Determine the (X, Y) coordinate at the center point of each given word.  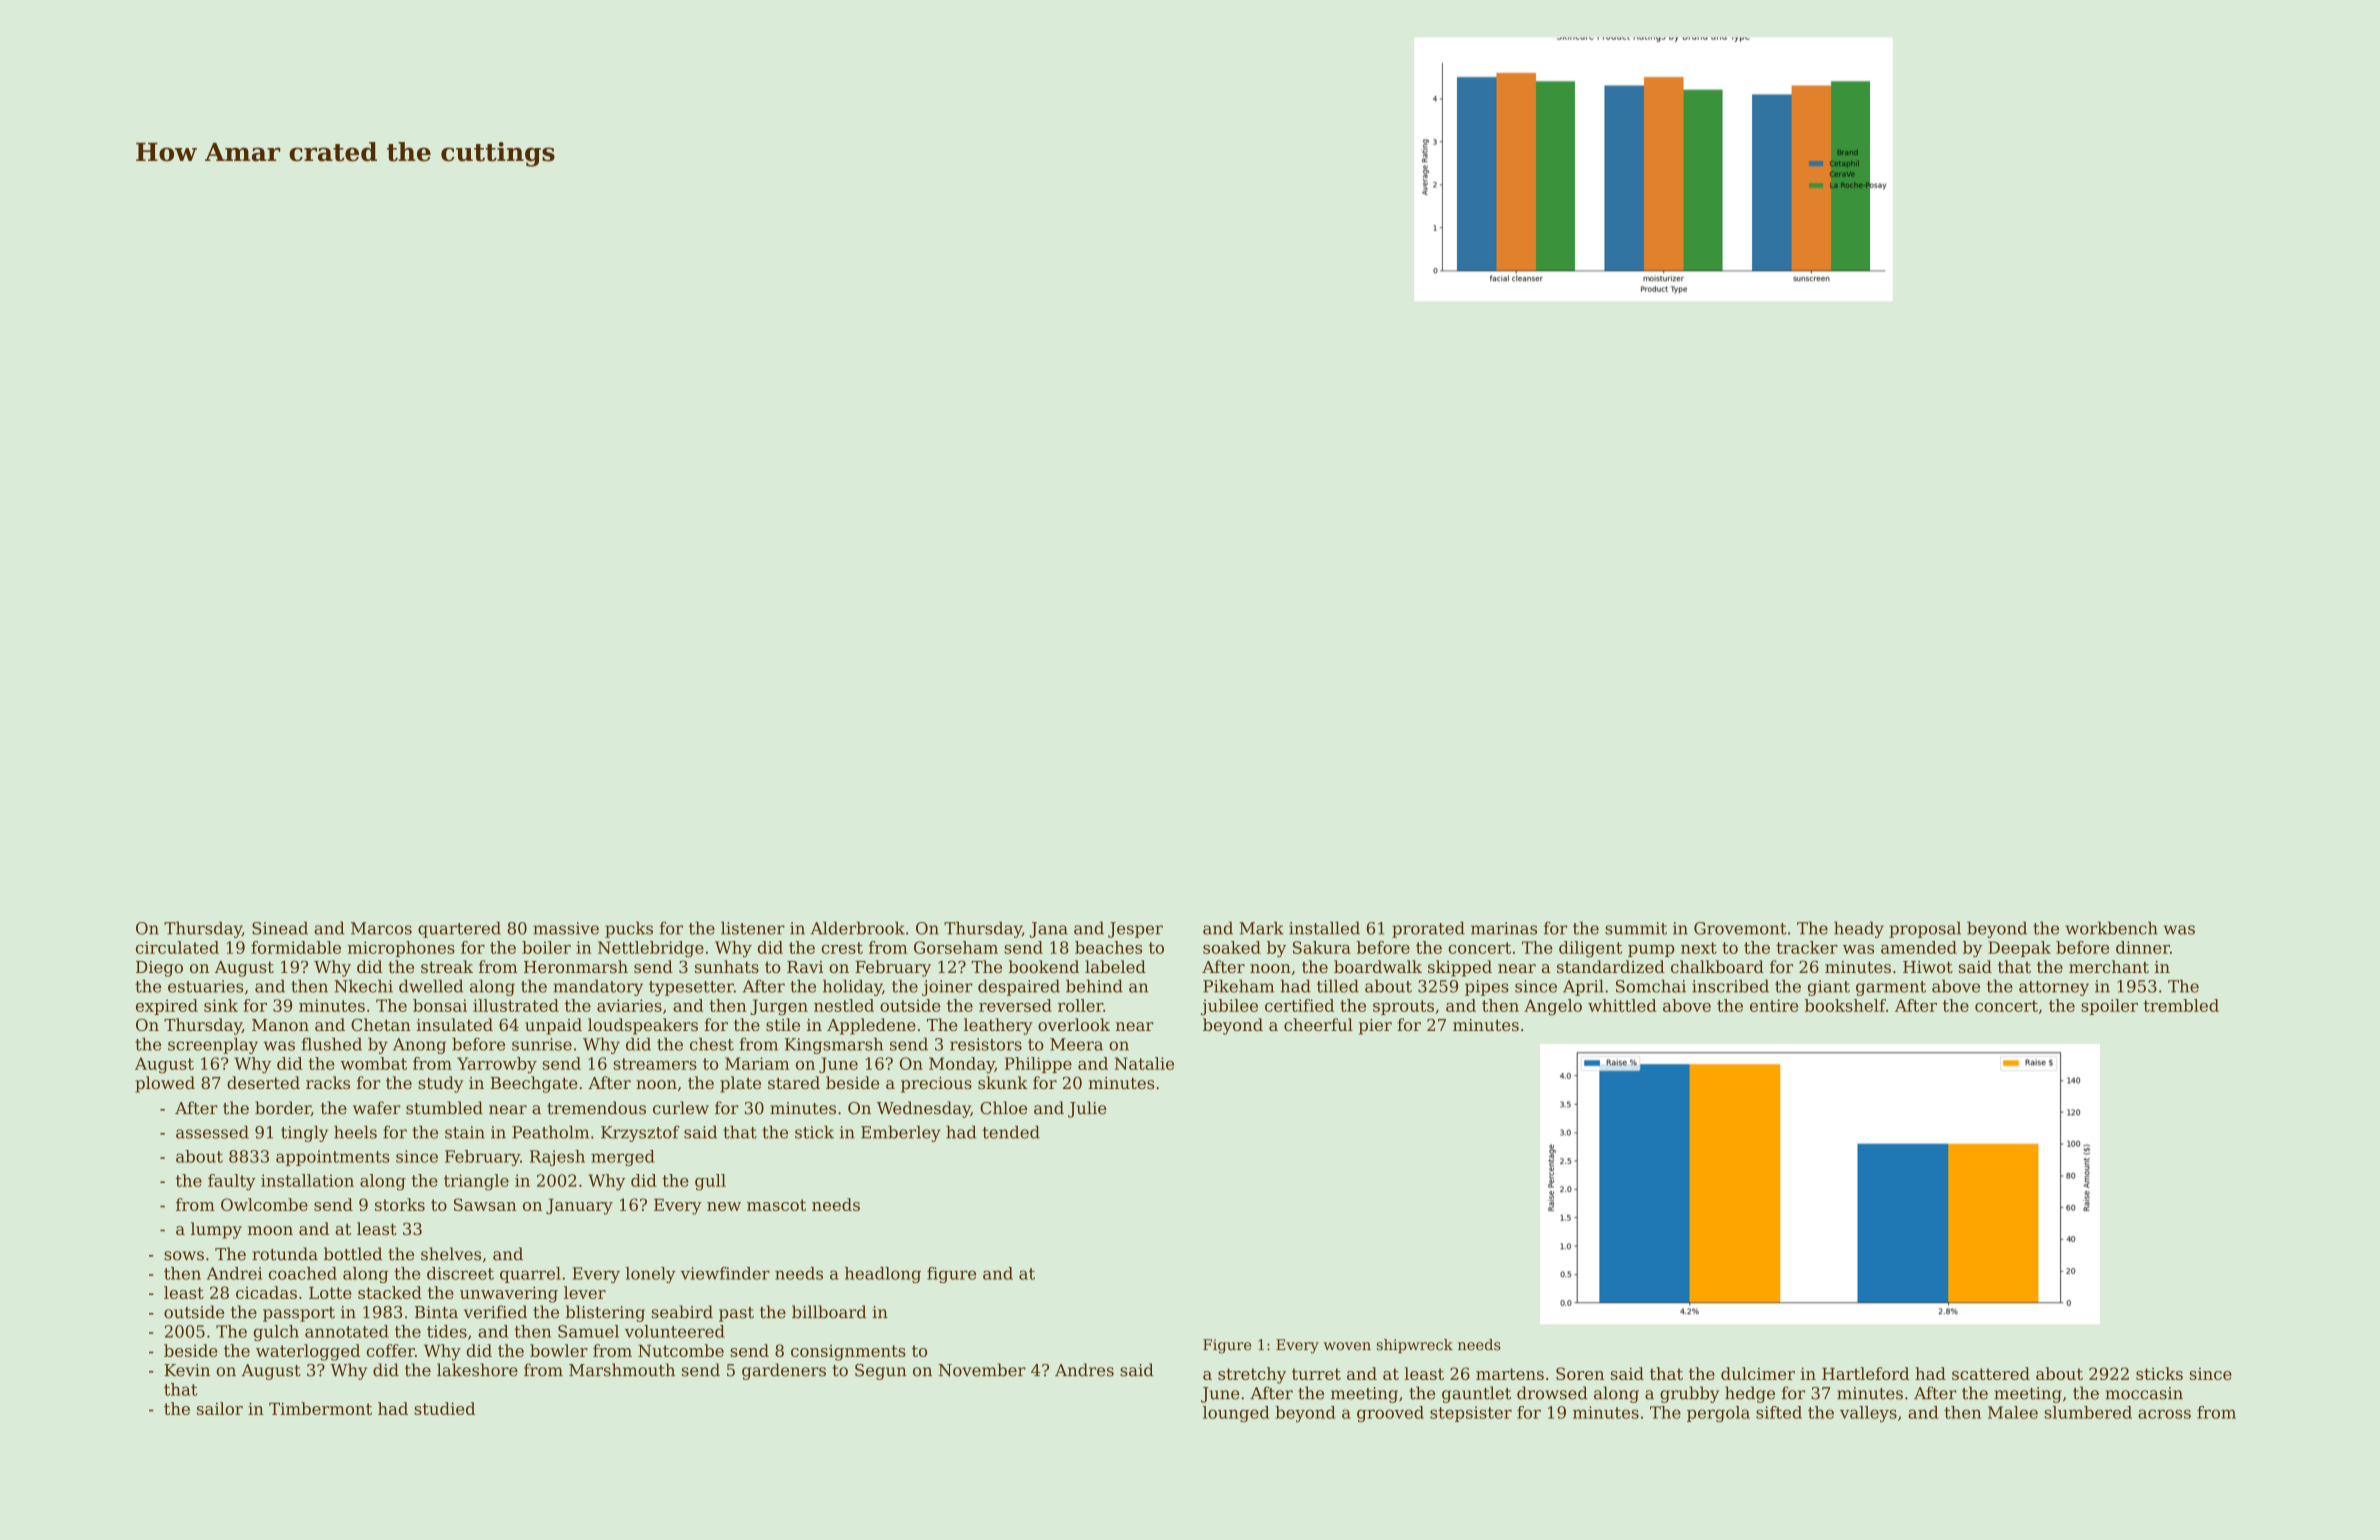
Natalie (1144, 1063)
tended (1011, 1132)
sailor (220, 1408)
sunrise (542, 1044)
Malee (2013, 1412)
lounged (1236, 1414)
